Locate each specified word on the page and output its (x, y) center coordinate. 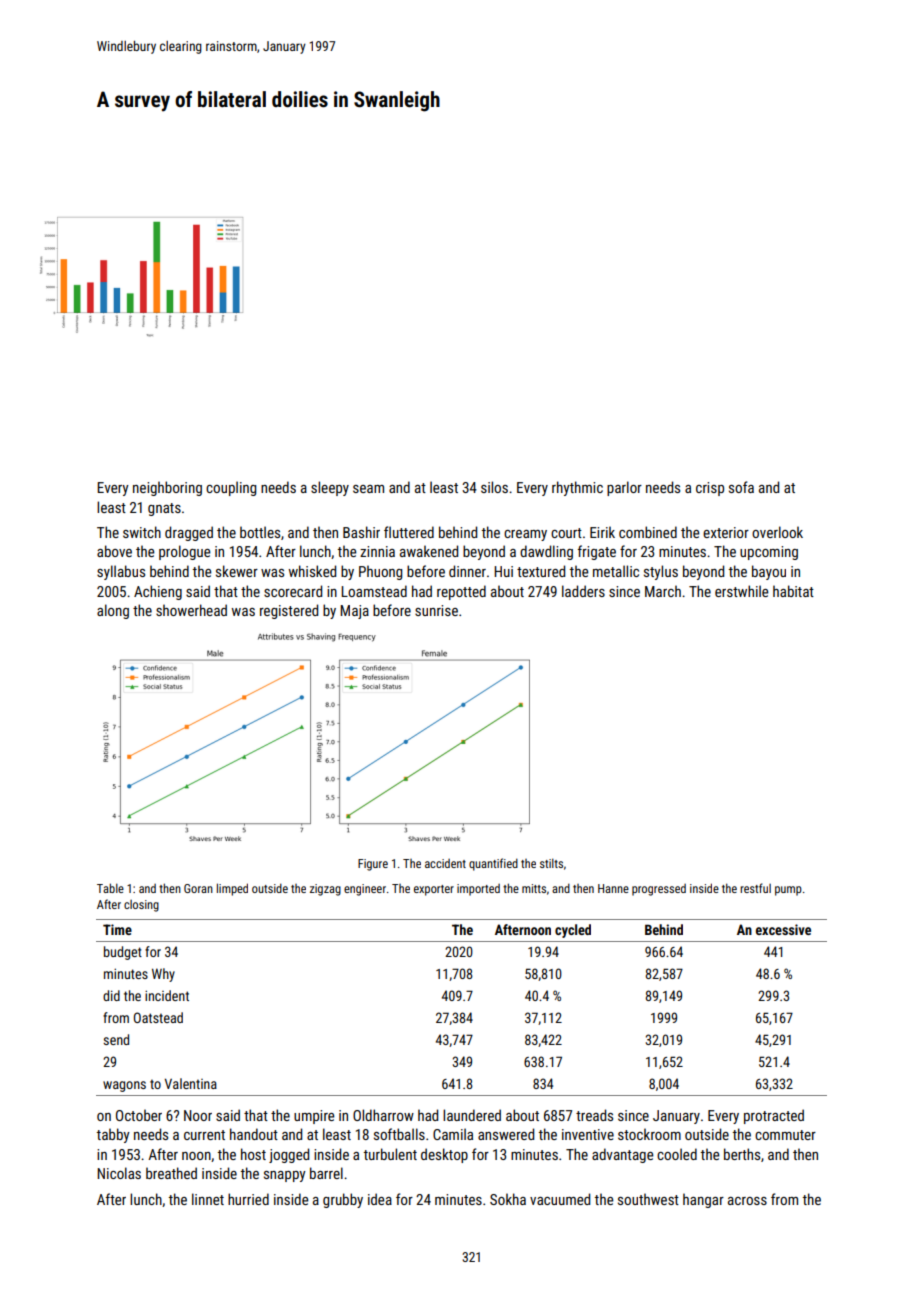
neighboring (167, 488)
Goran (198, 888)
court (566, 533)
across (747, 1201)
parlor (624, 488)
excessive (783, 929)
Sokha (508, 1199)
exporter (434, 890)
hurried (248, 1199)
